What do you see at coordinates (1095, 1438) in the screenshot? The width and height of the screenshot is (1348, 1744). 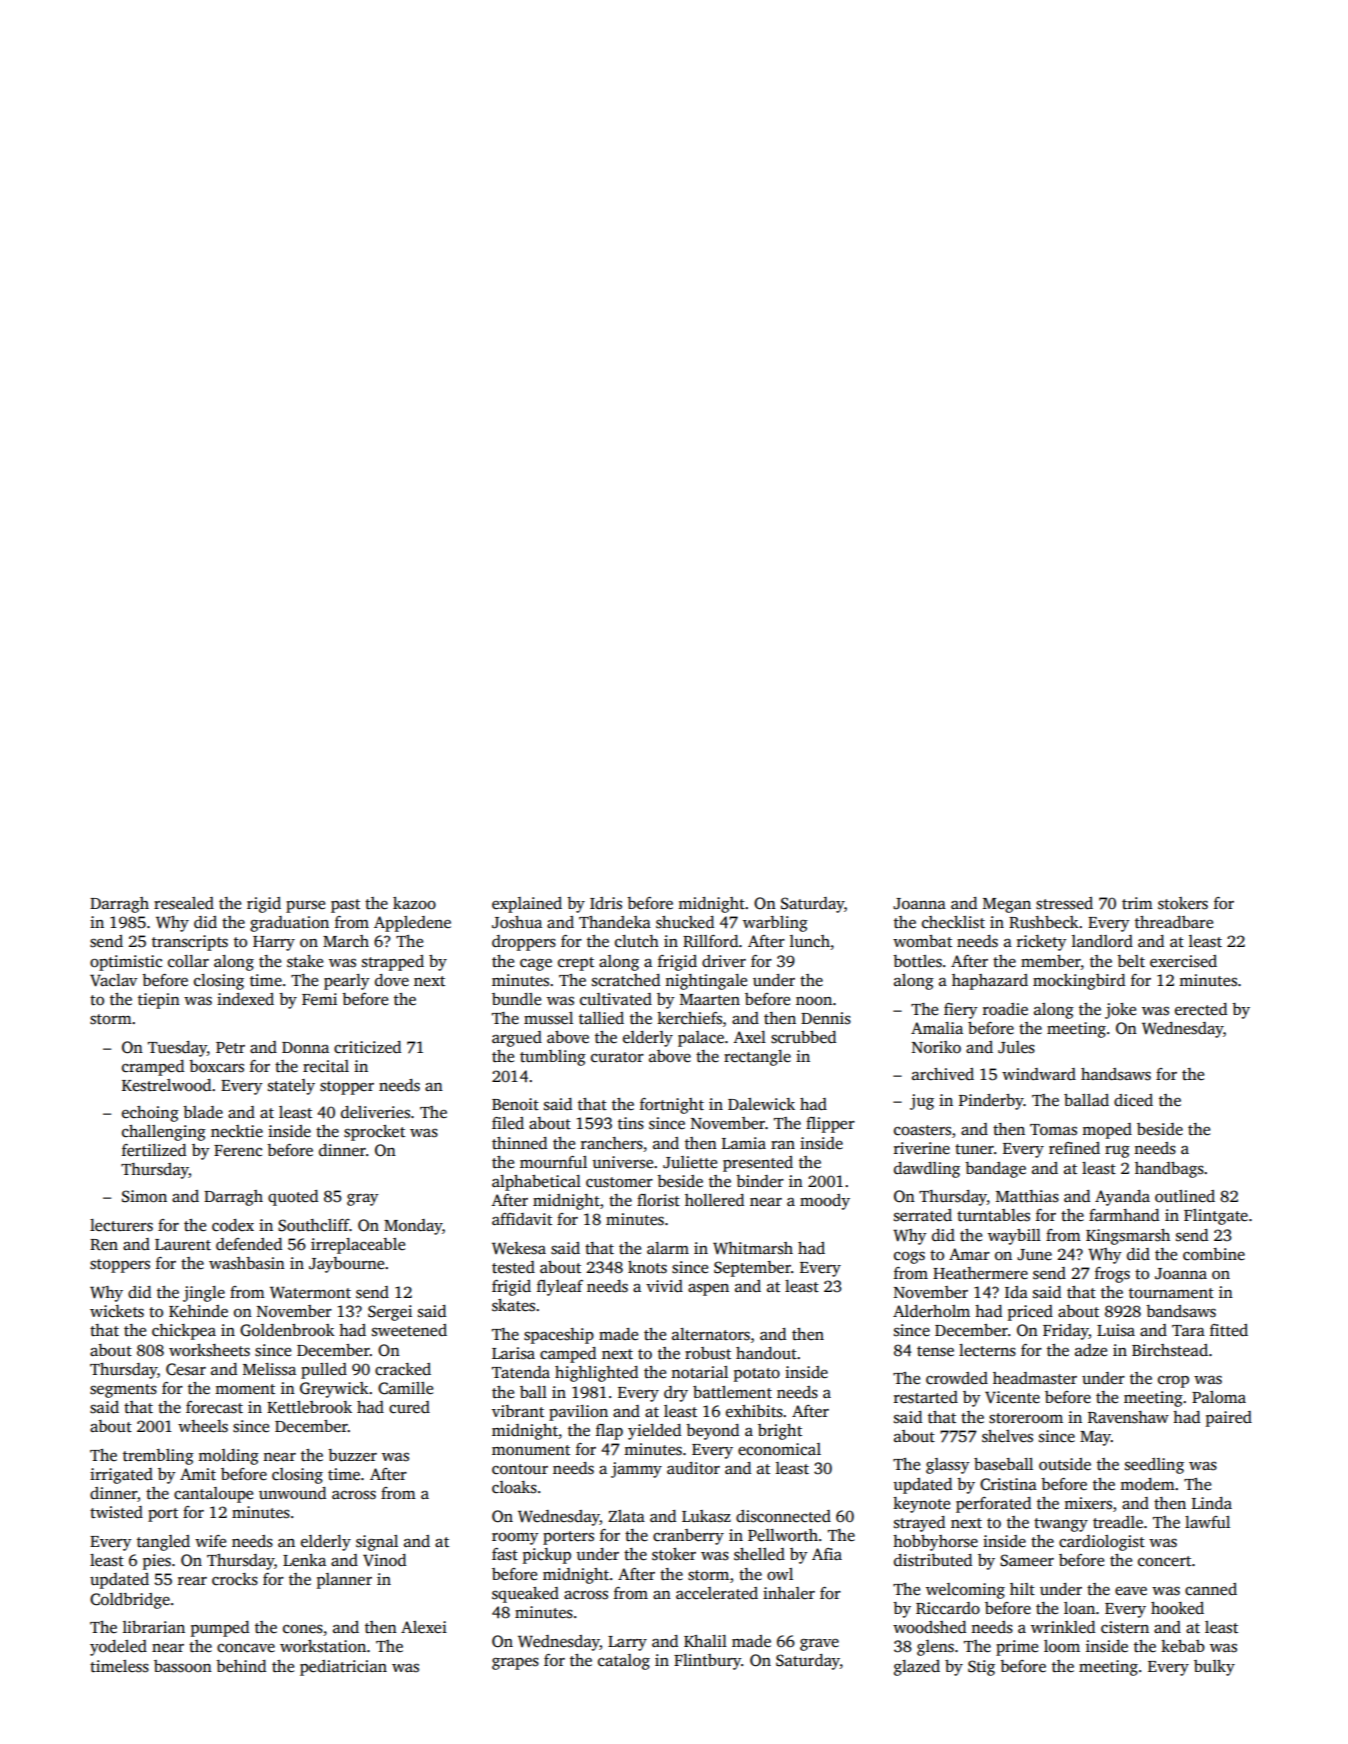 I see `May` at bounding box center [1095, 1438].
